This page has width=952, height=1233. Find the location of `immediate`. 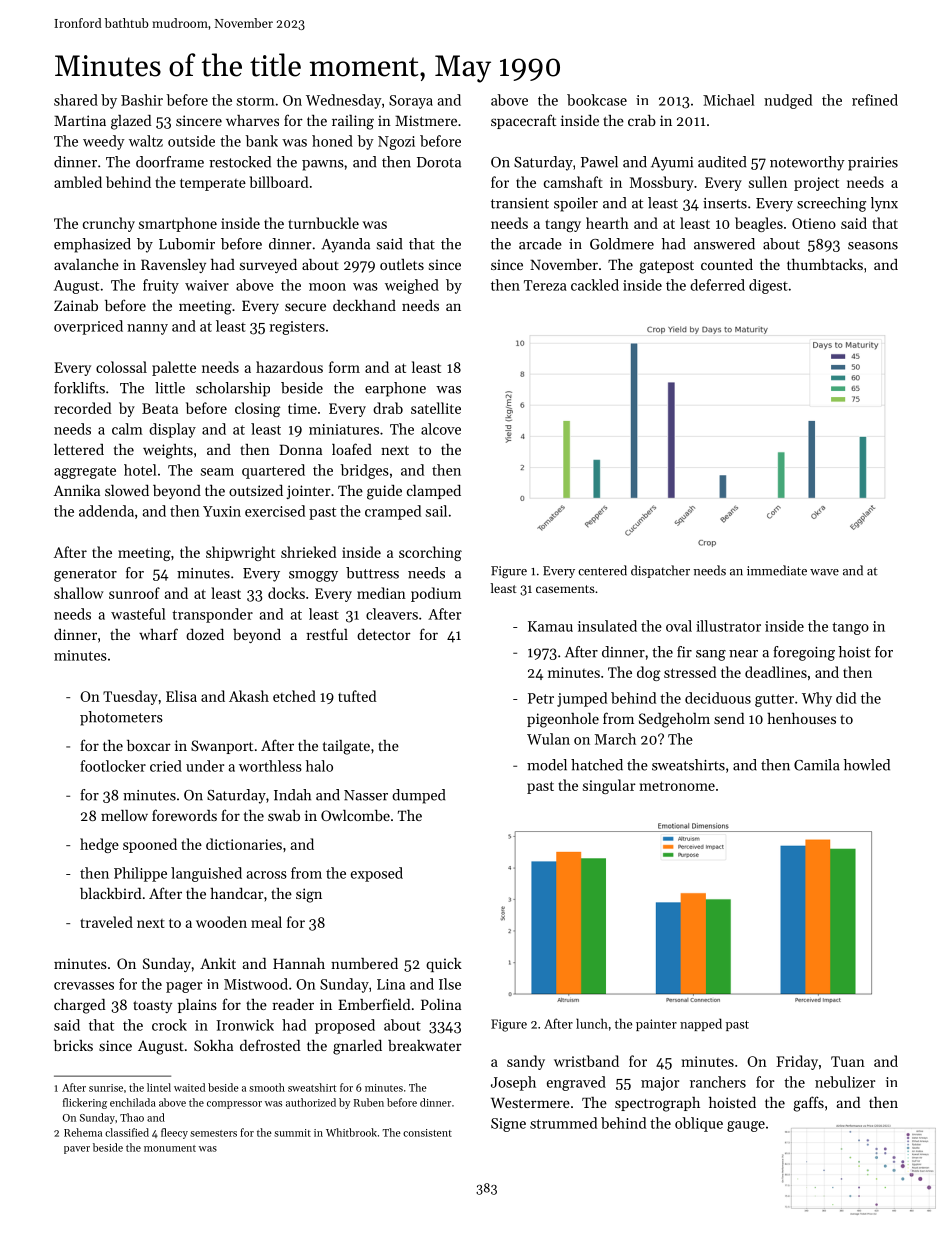

immediate is located at coordinates (777, 570).
